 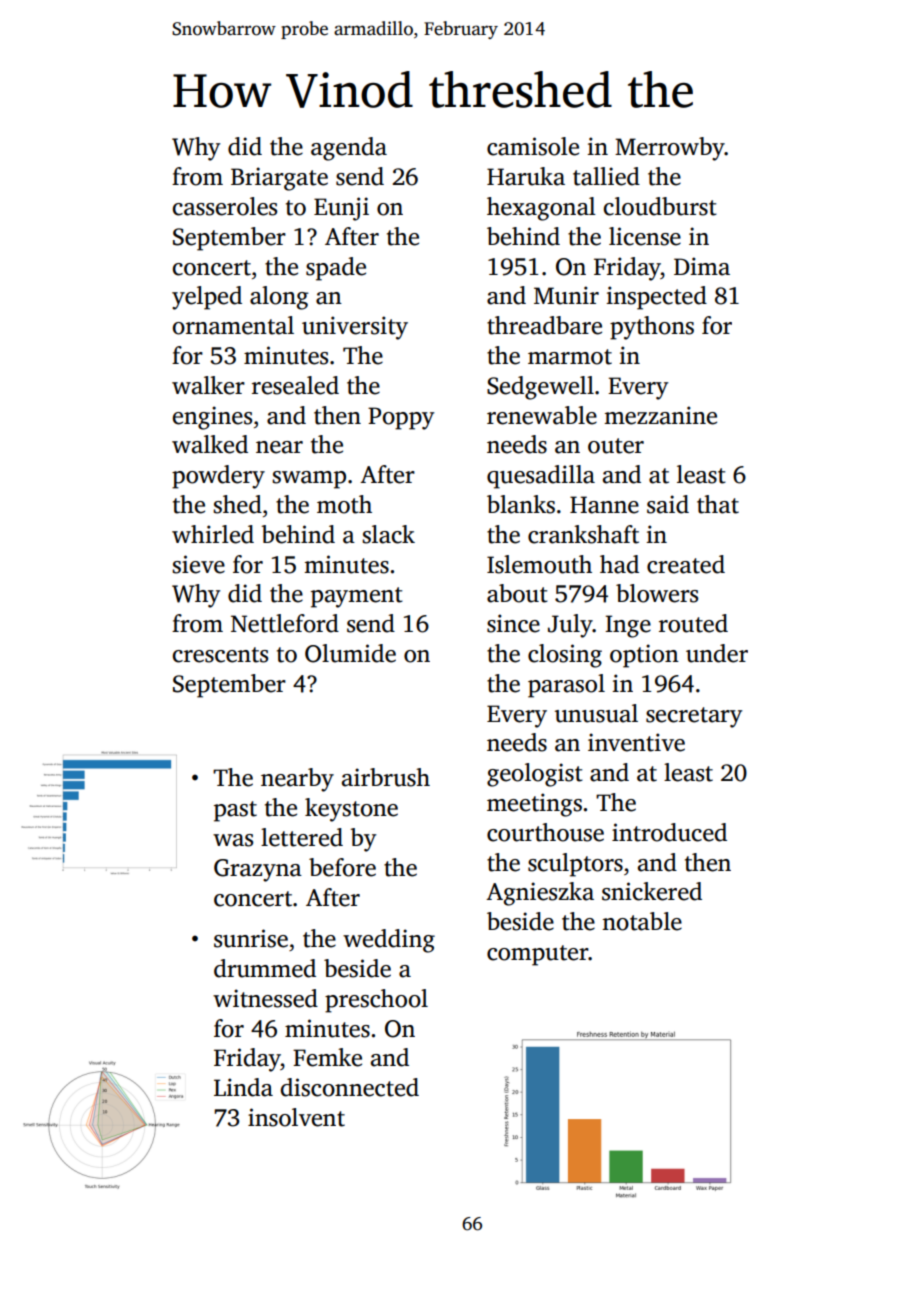 I want to click on walker, so click(x=208, y=385).
